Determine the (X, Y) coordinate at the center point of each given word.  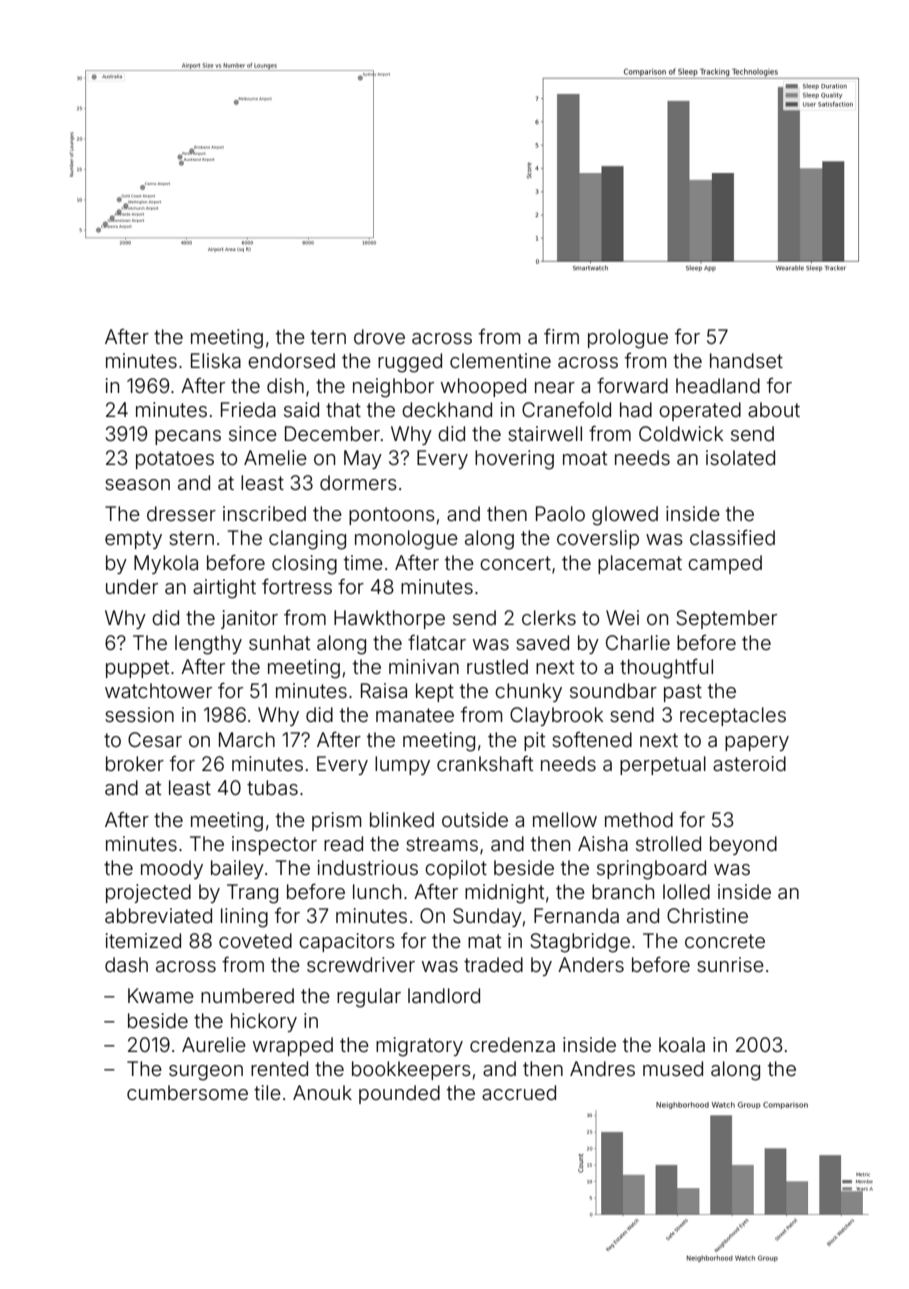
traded (493, 964)
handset (746, 360)
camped (725, 564)
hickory (264, 1022)
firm (561, 336)
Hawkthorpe (389, 619)
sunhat (279, 642)
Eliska (216, 360)
